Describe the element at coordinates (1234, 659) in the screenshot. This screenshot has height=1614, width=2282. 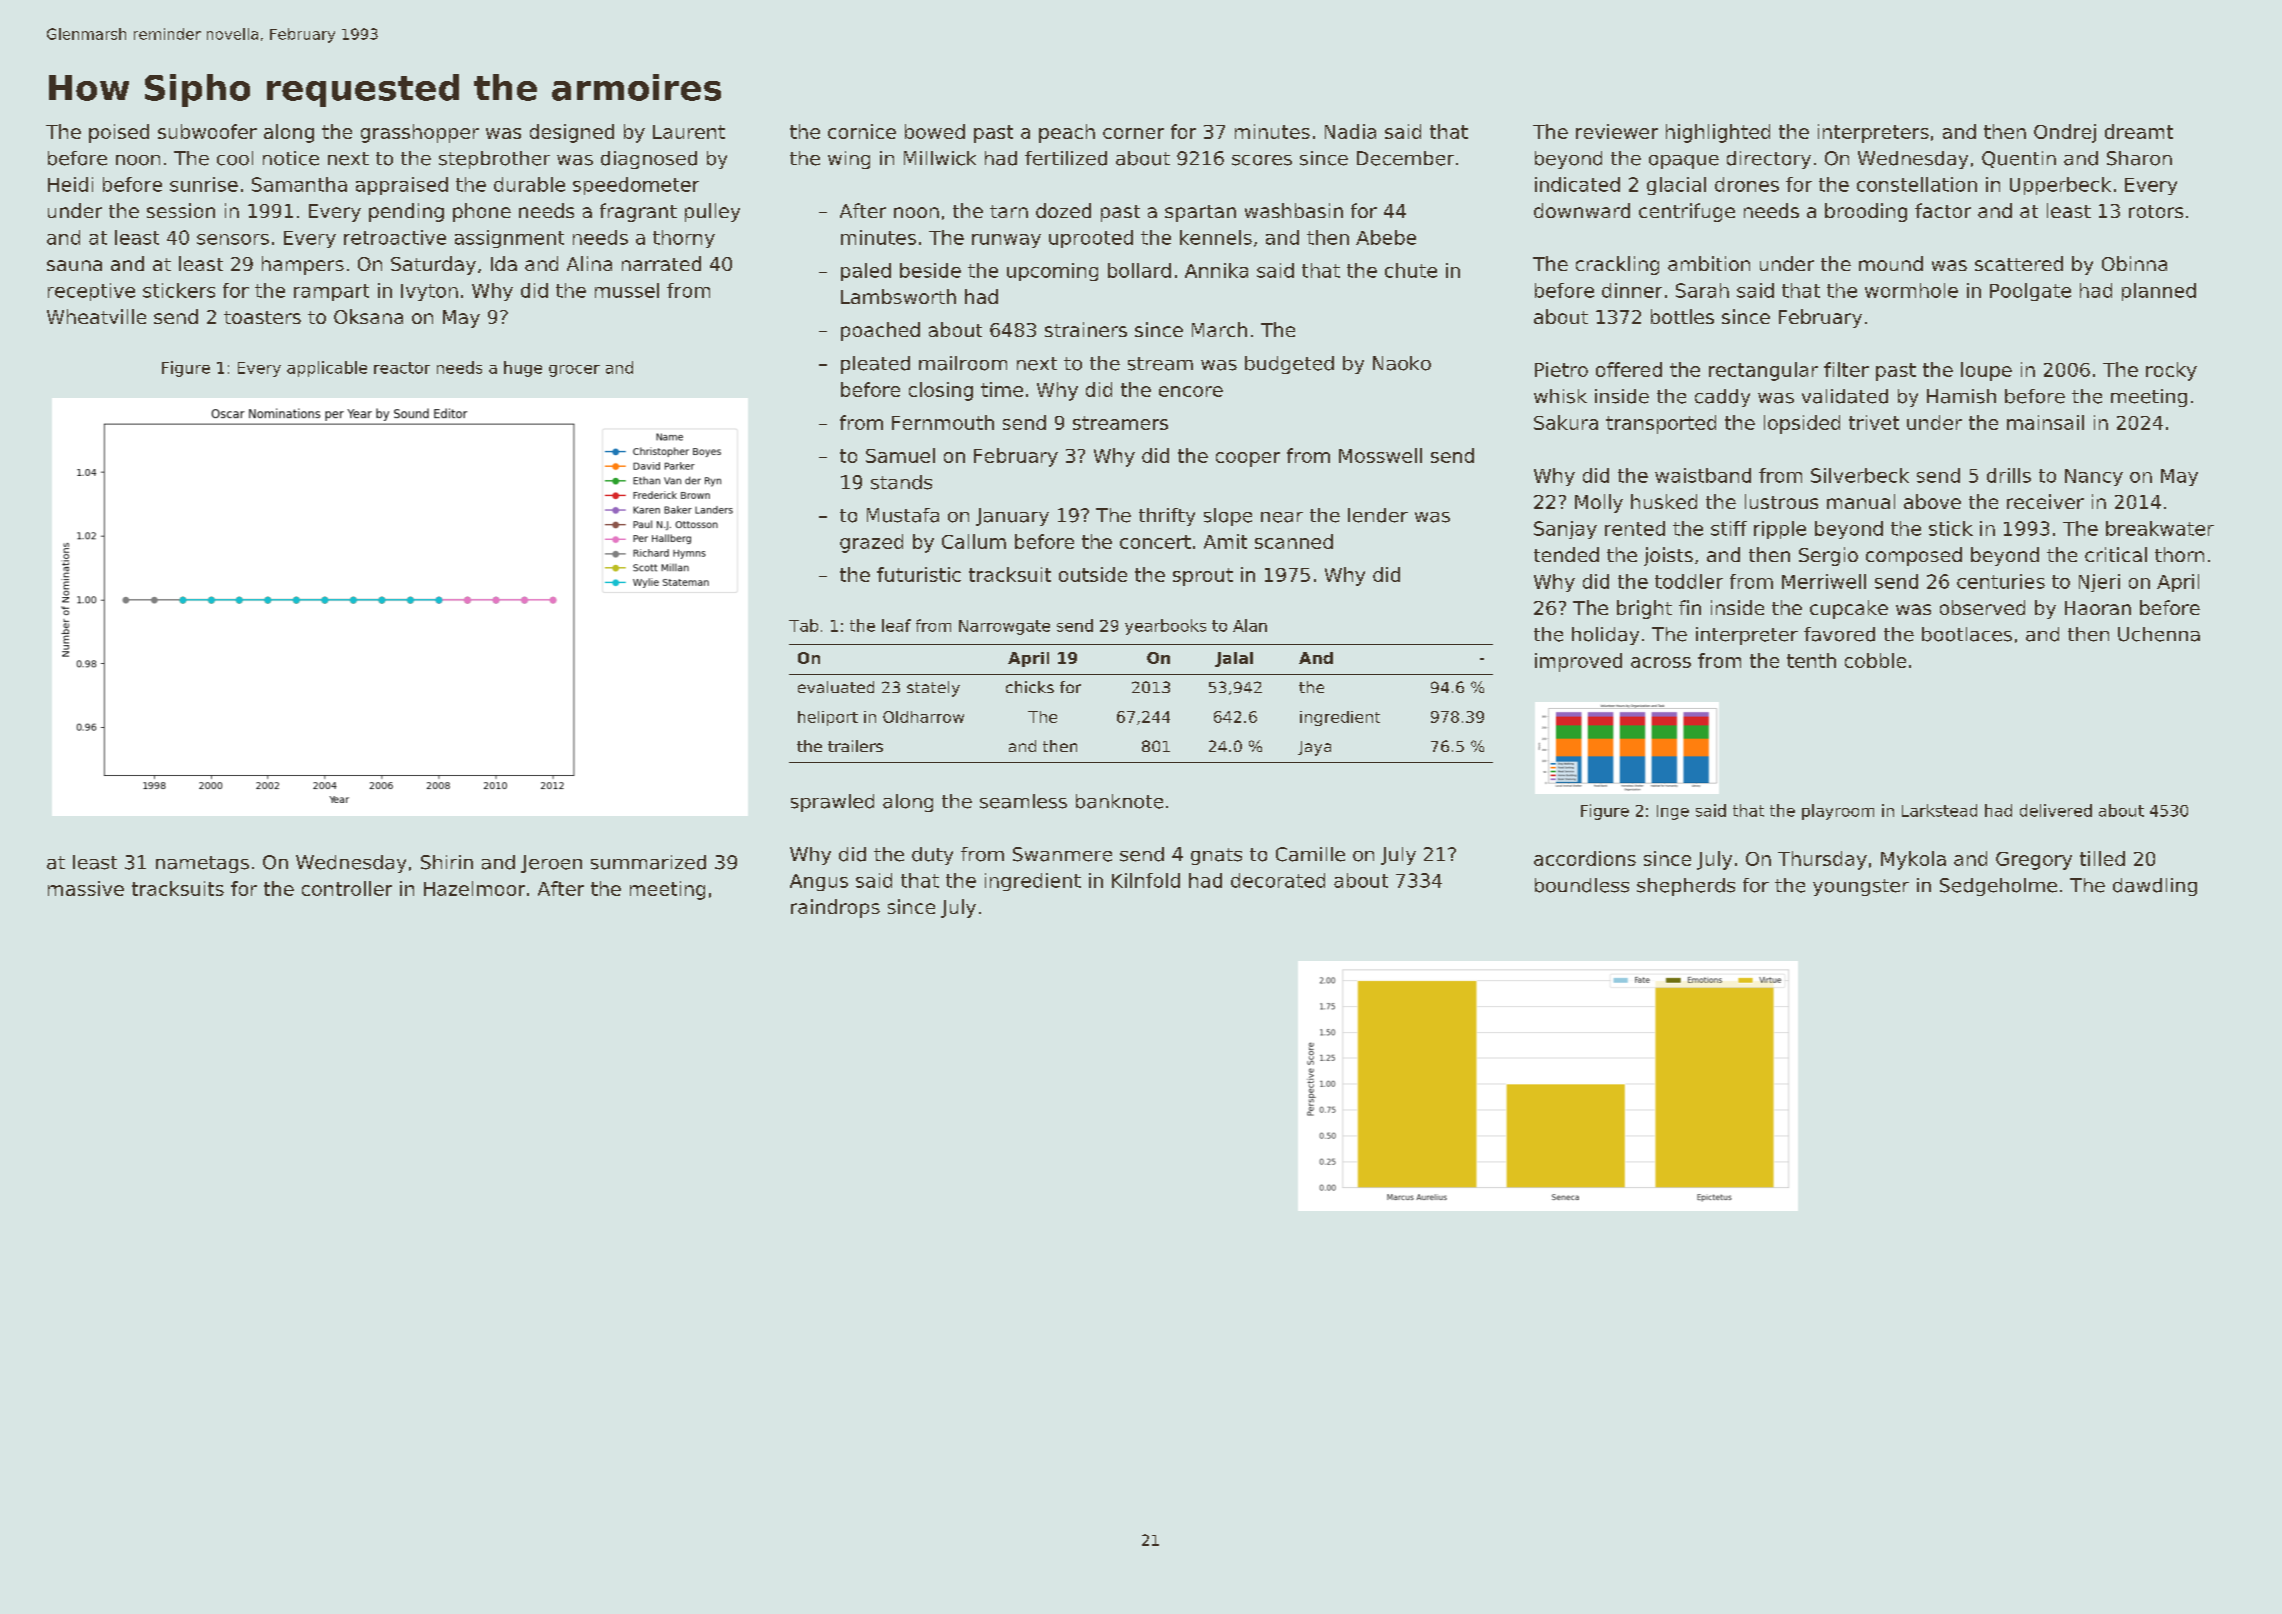
I see `Jalal` at that location.
